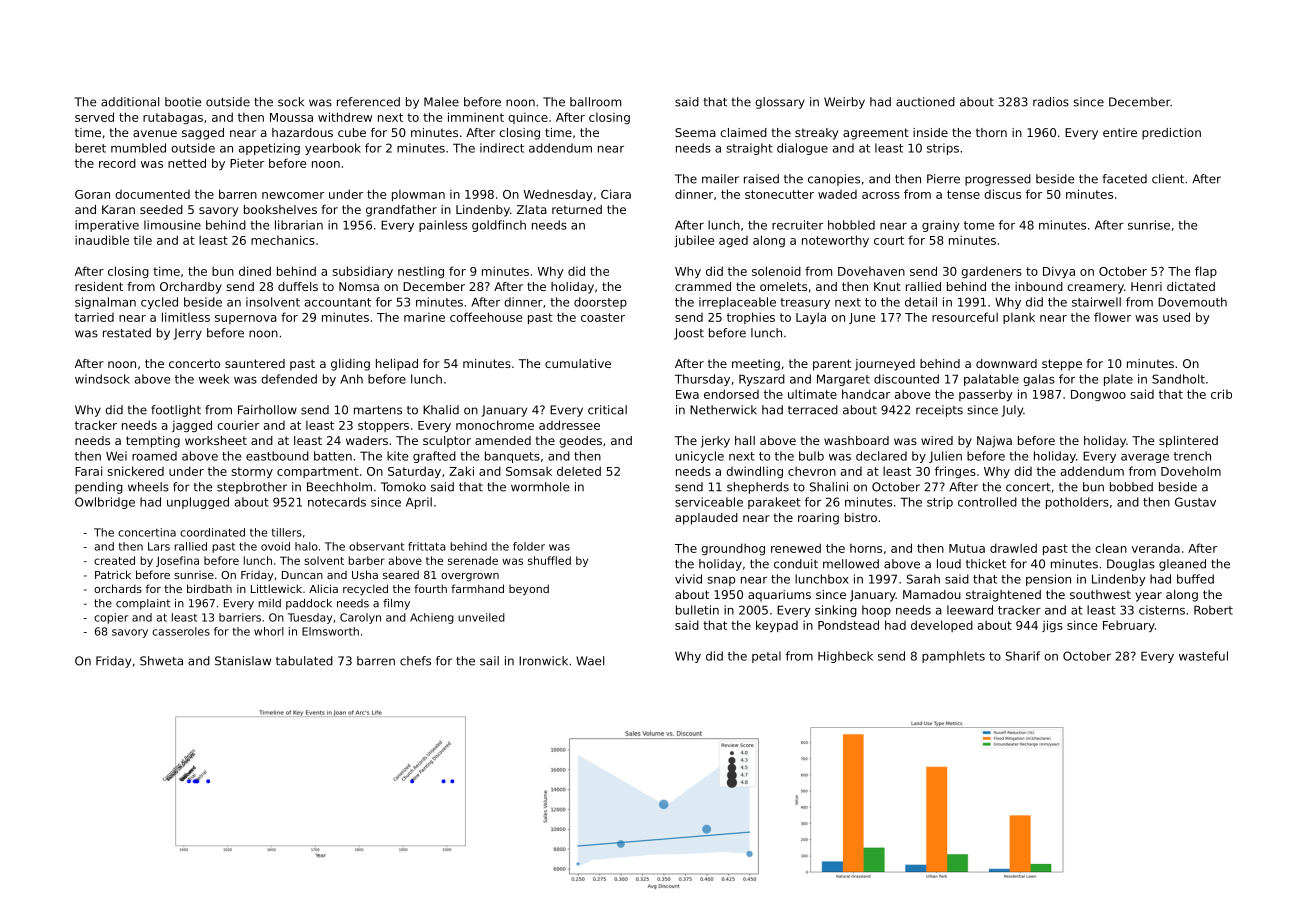 This page has width=1308, height=924. What do you see at coordinates (1176, 317) in the page?
I see `used` at bounding box center [1176, 317].
